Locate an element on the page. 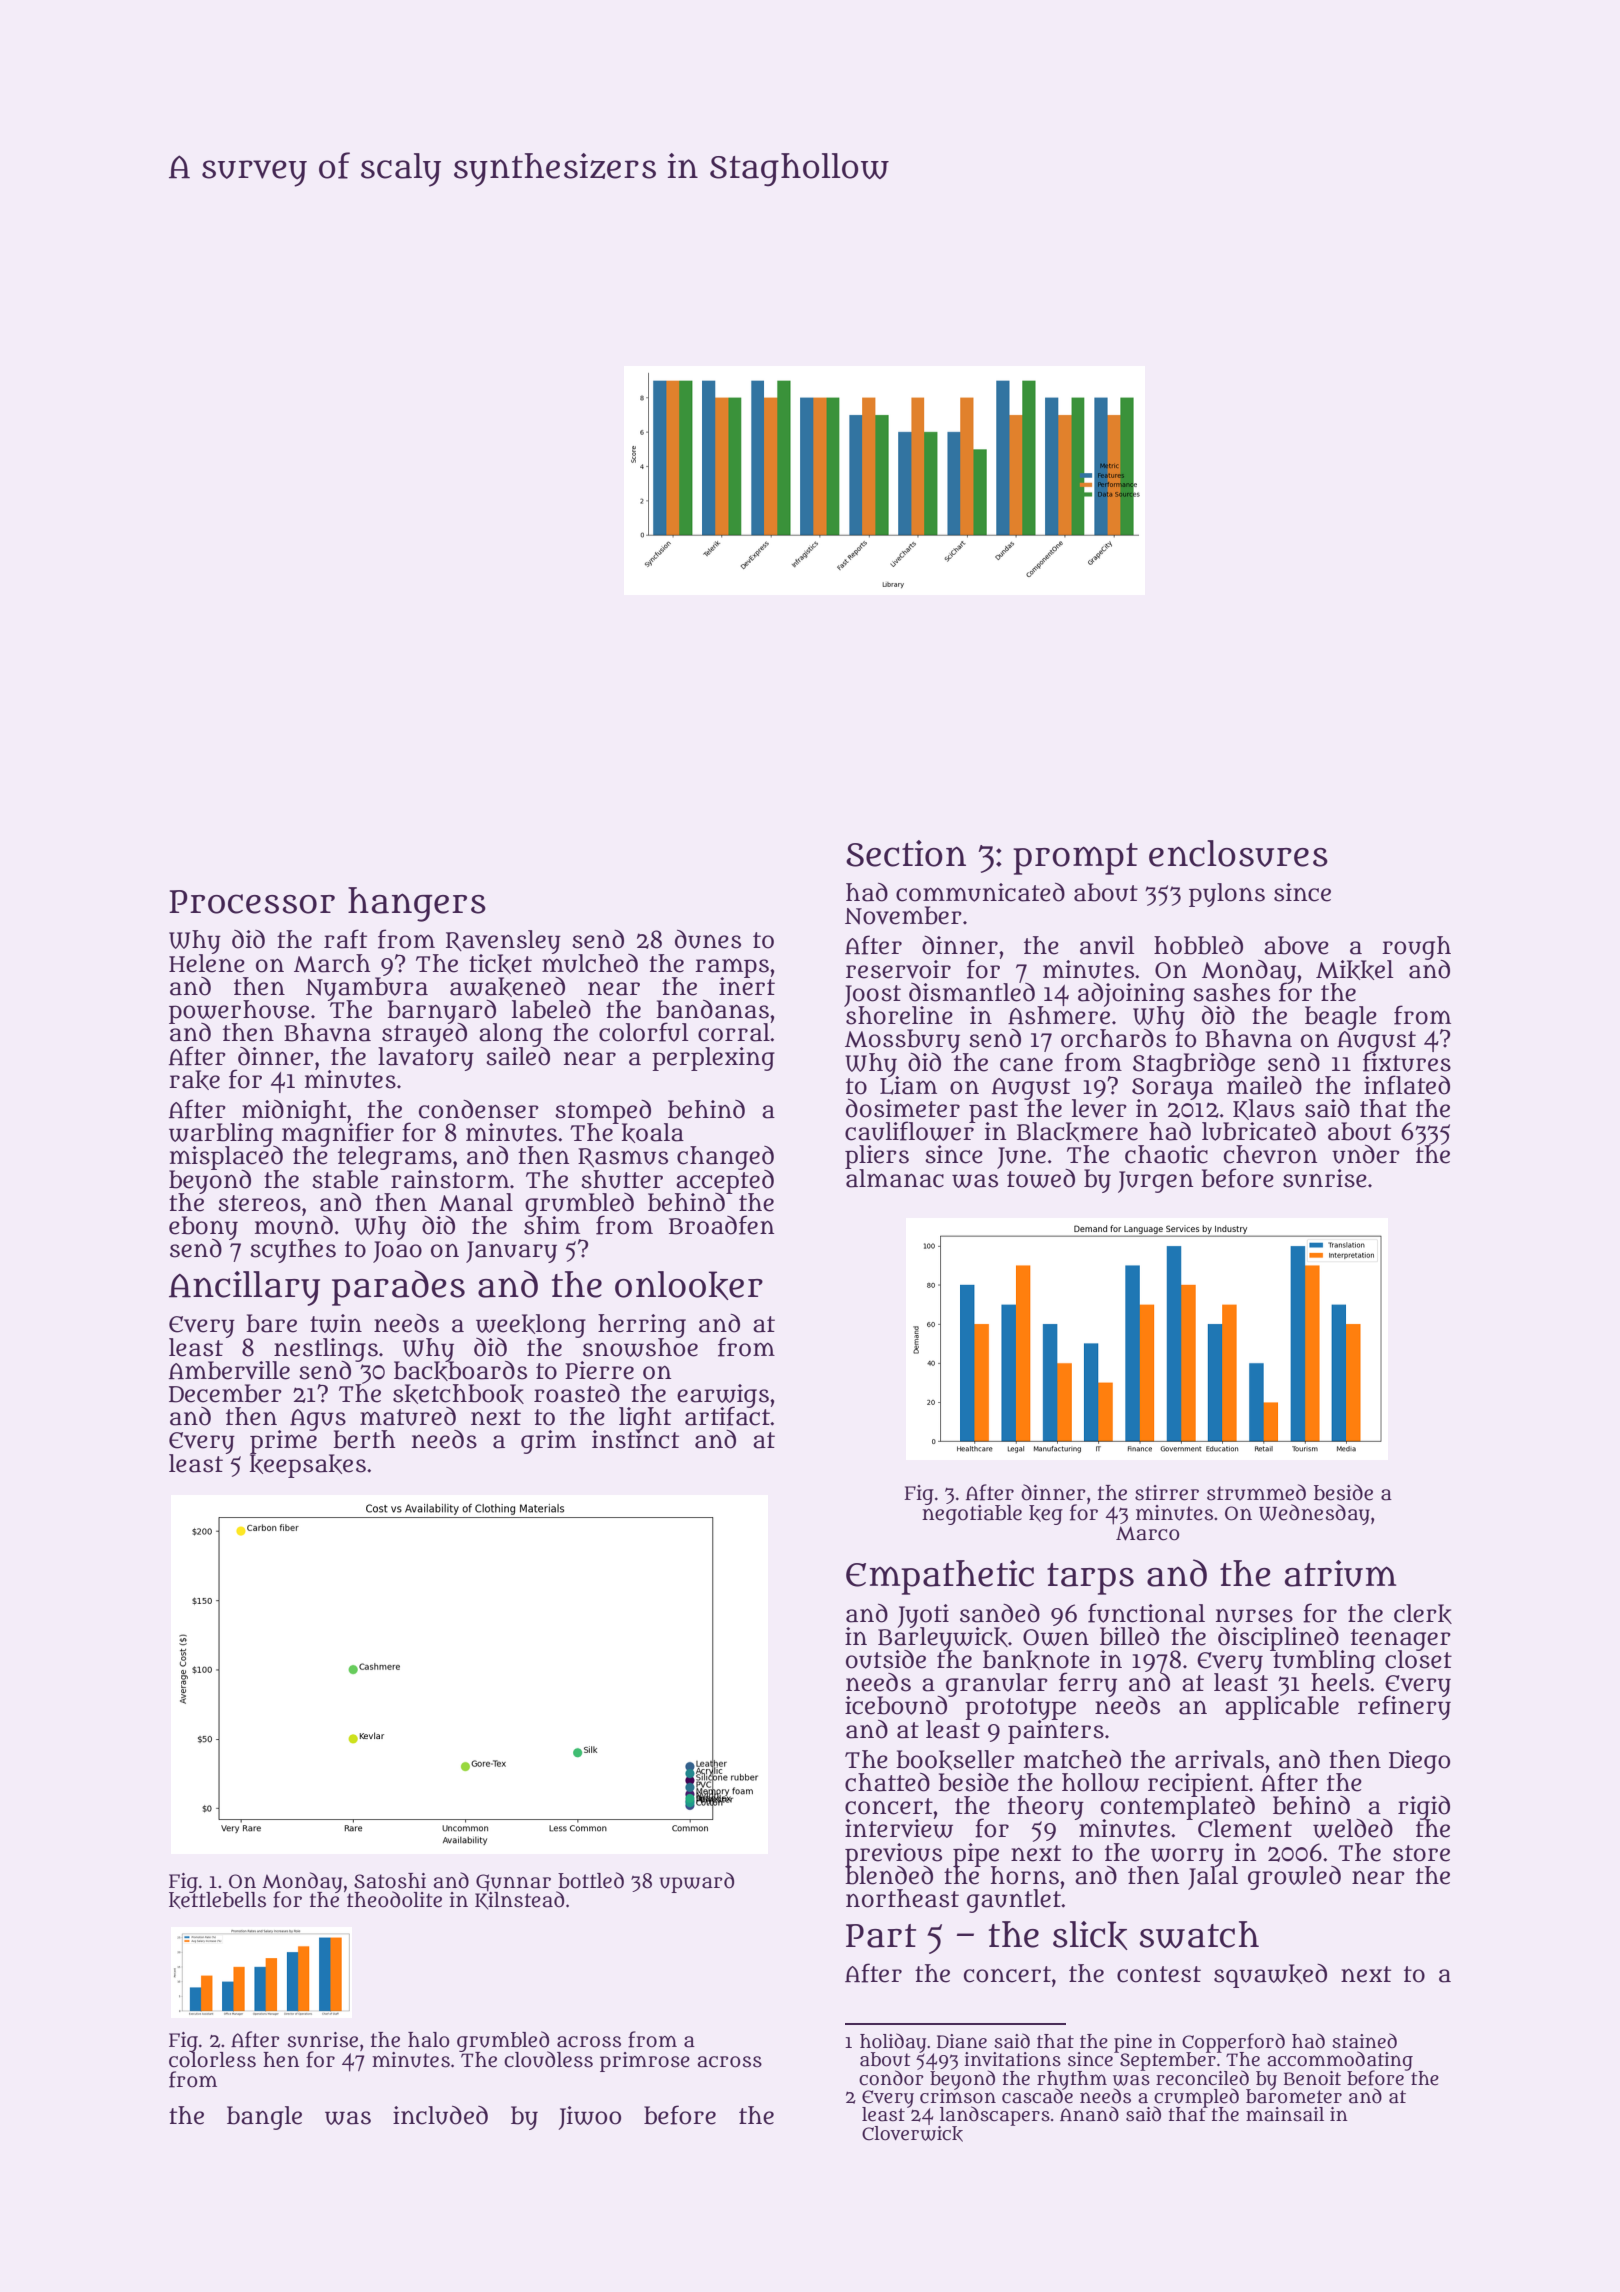 The width and height of the page is (1620, 2292). rough is located at coordinates (1416, 948).
